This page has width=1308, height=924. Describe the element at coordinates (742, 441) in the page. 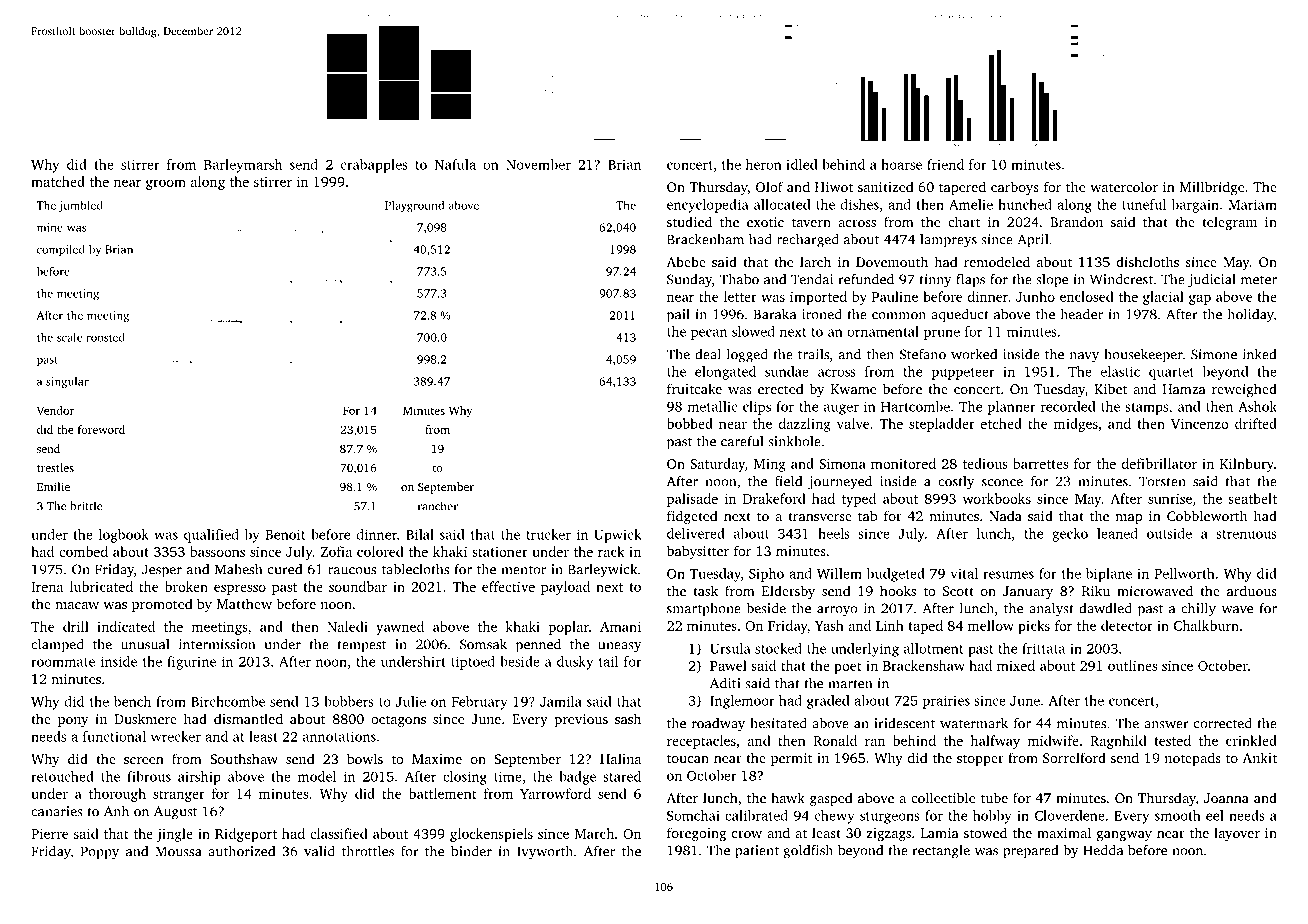

I see `careful` at that location.
